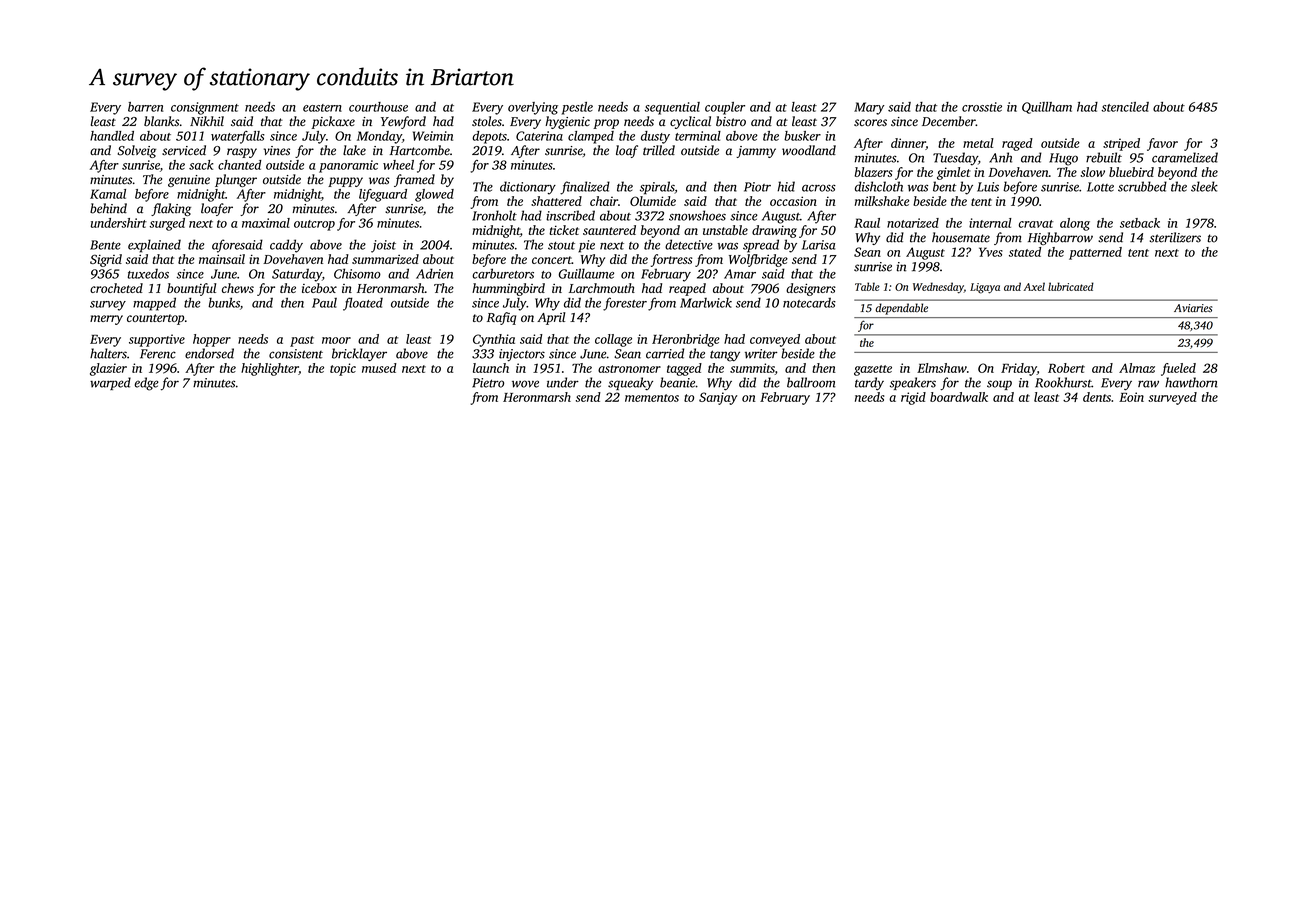  What do you see at coordinates (189, 181) in the document?
I see `genuine` at bounding box center [189, 181].
